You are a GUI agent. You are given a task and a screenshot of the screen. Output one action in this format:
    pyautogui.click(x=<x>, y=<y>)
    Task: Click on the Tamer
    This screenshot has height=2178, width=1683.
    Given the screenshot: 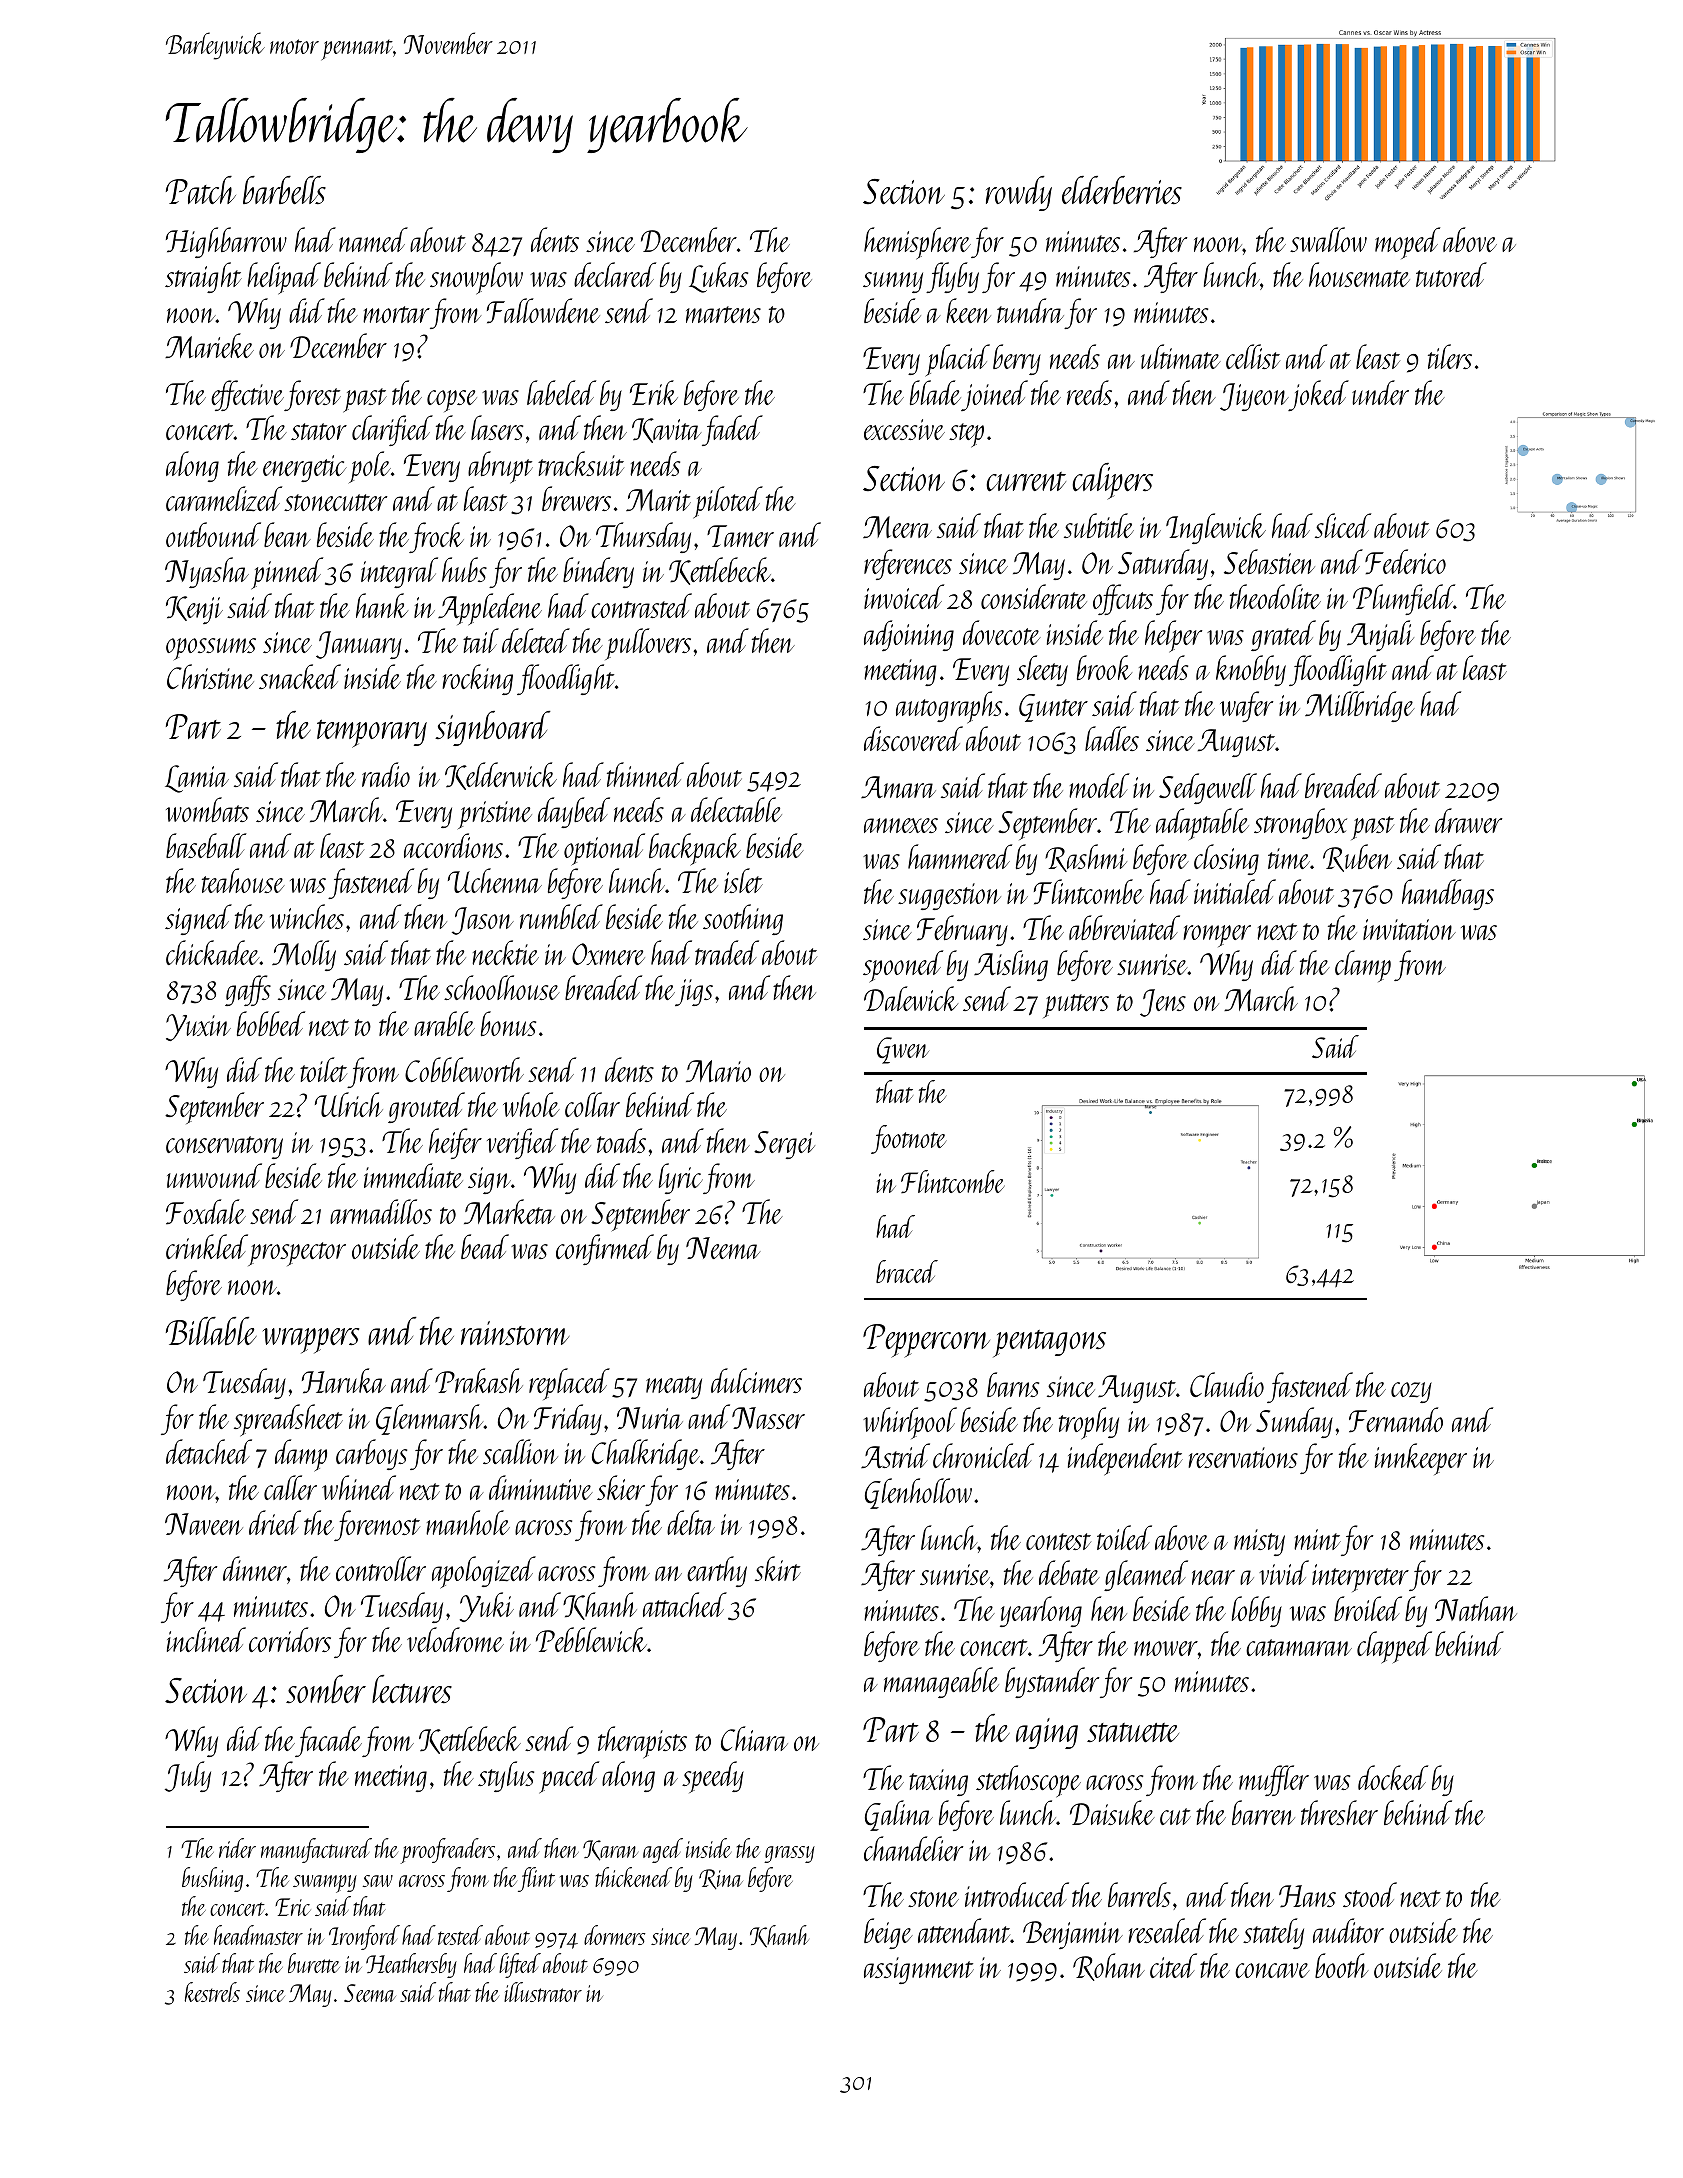 What is the action you would take?
    pyautogui.click(x=740, y=536)
